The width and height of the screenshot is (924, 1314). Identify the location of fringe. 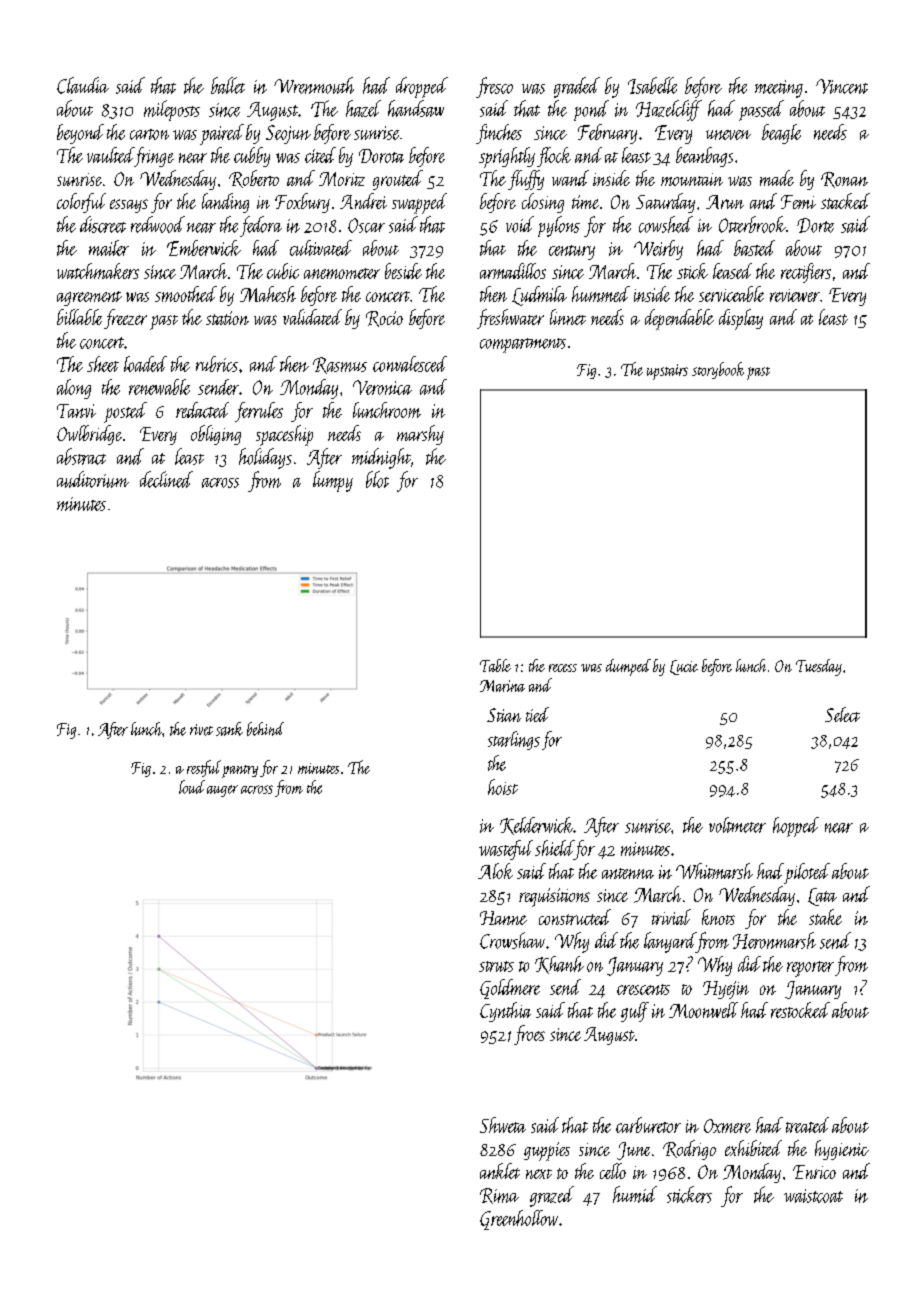
(154, 157).
